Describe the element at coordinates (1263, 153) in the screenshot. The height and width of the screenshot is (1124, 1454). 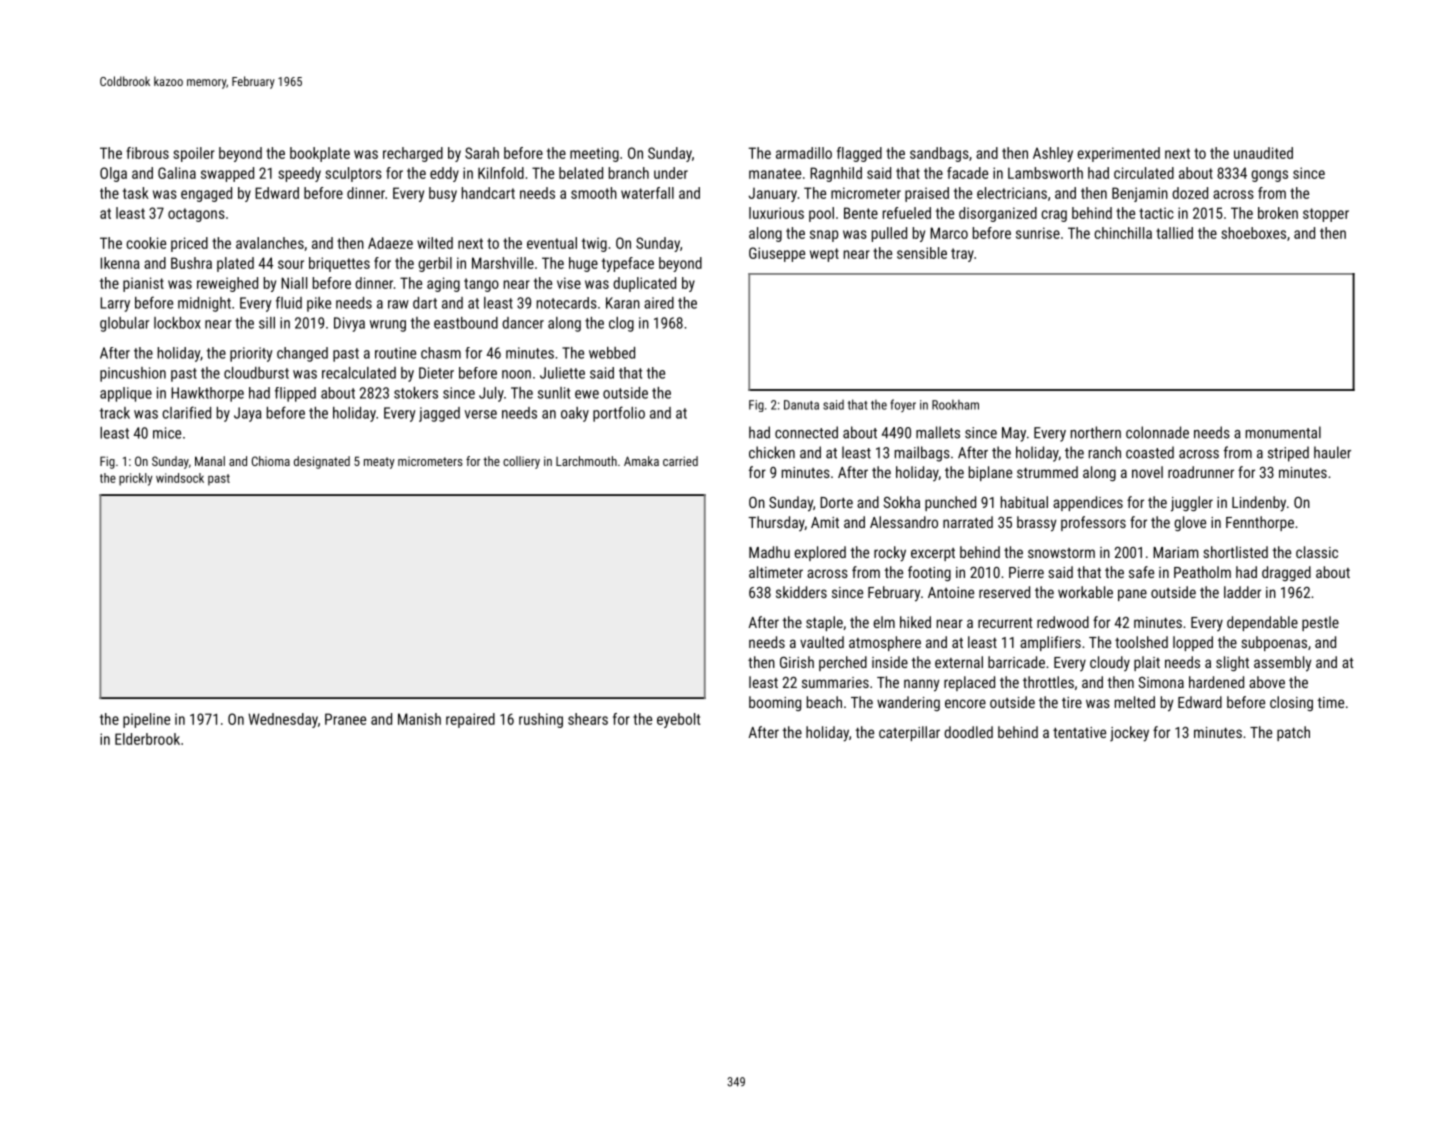
I see `unaudited` at that location.
